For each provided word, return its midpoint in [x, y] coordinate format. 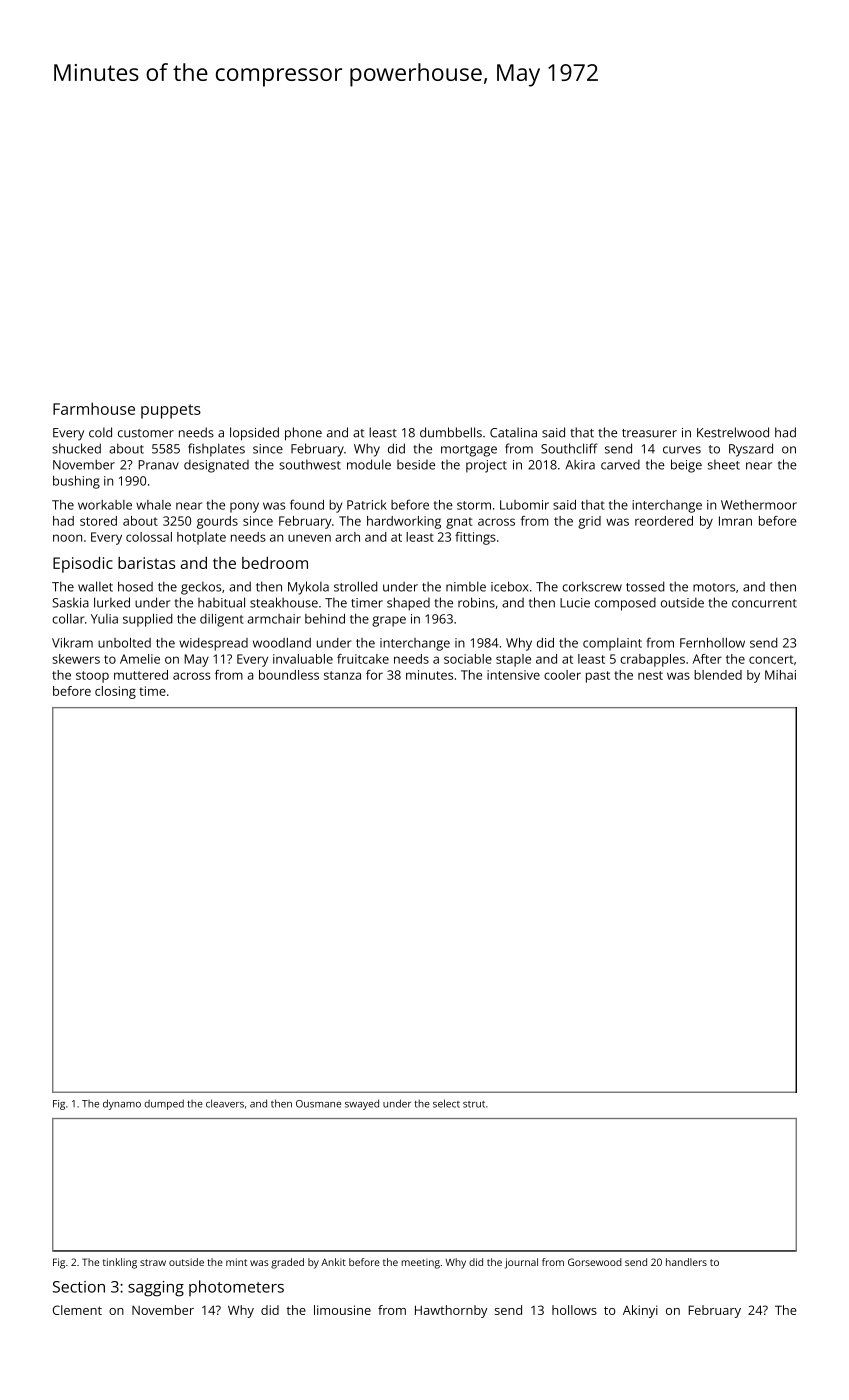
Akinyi [640, 1311]
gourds [217, 522]
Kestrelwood [733, 432]
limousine [342, 1310]
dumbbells [451, 432]
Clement [77, 1310]
